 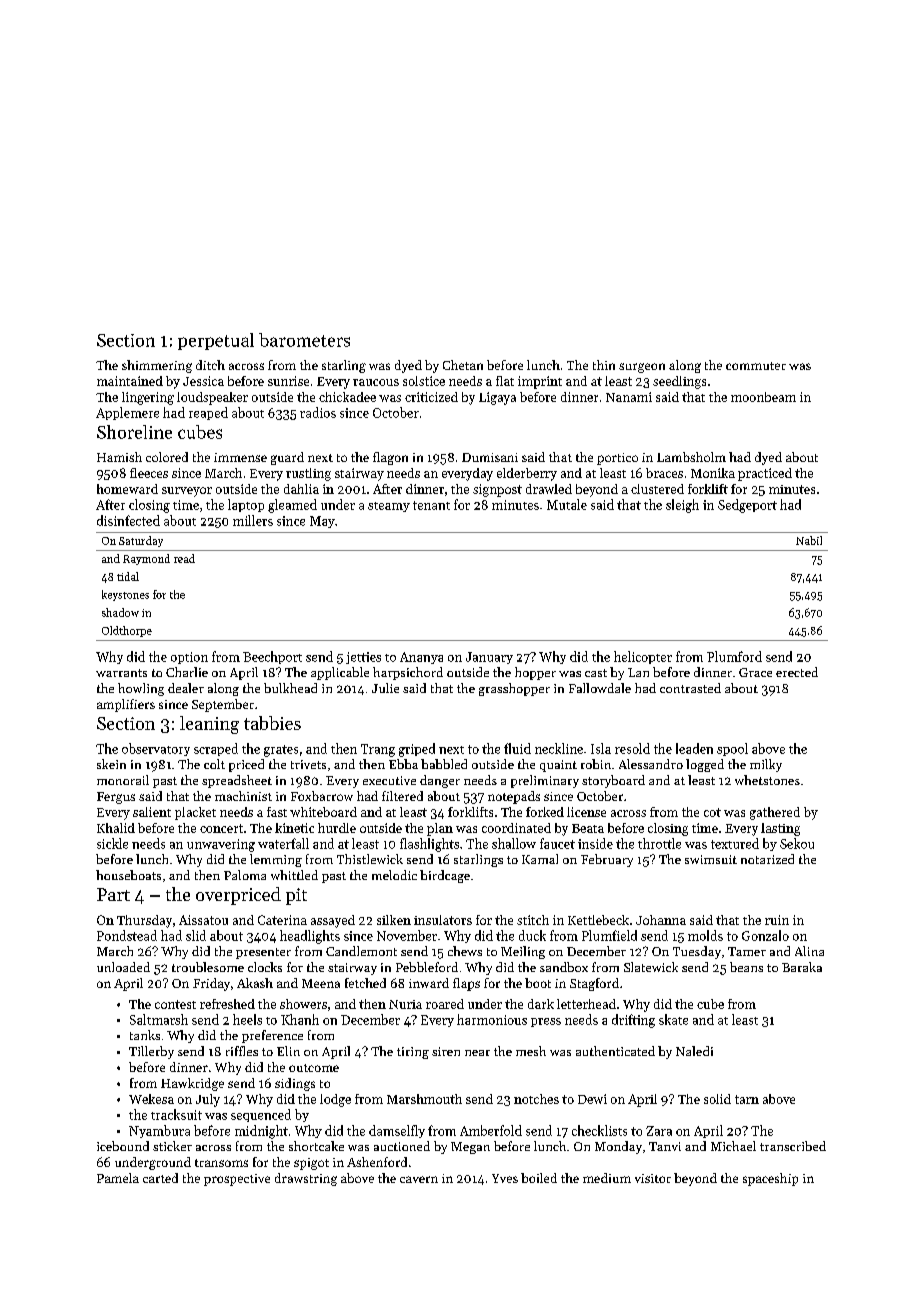 What do you see at coordinates (489, 658) in the screenshot?
I see `January` at bounding box center [489, 658].
